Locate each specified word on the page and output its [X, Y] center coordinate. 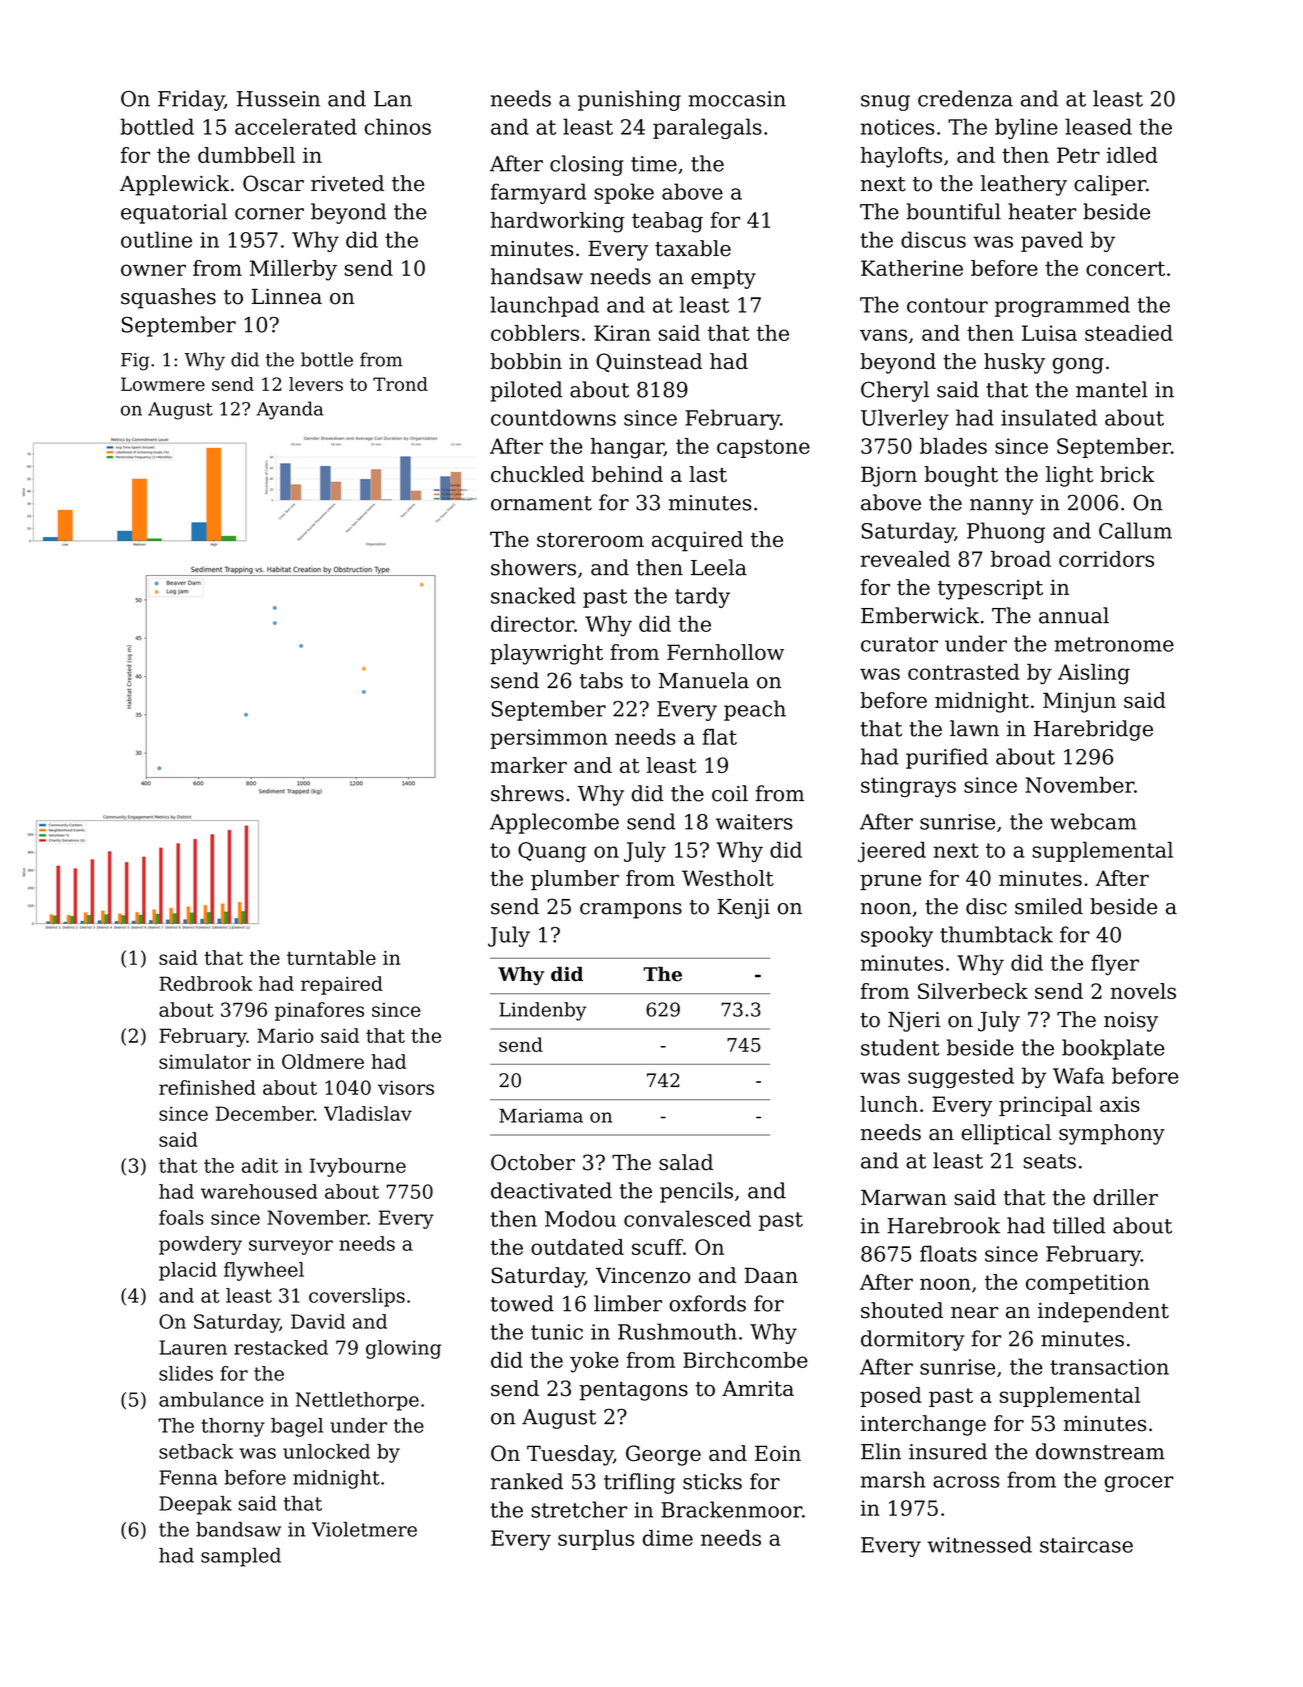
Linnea [287, 296]
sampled [241, 1557]
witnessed [979, 1544]
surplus [596, 1540]
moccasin [737, 99]
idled [1132, 155]
